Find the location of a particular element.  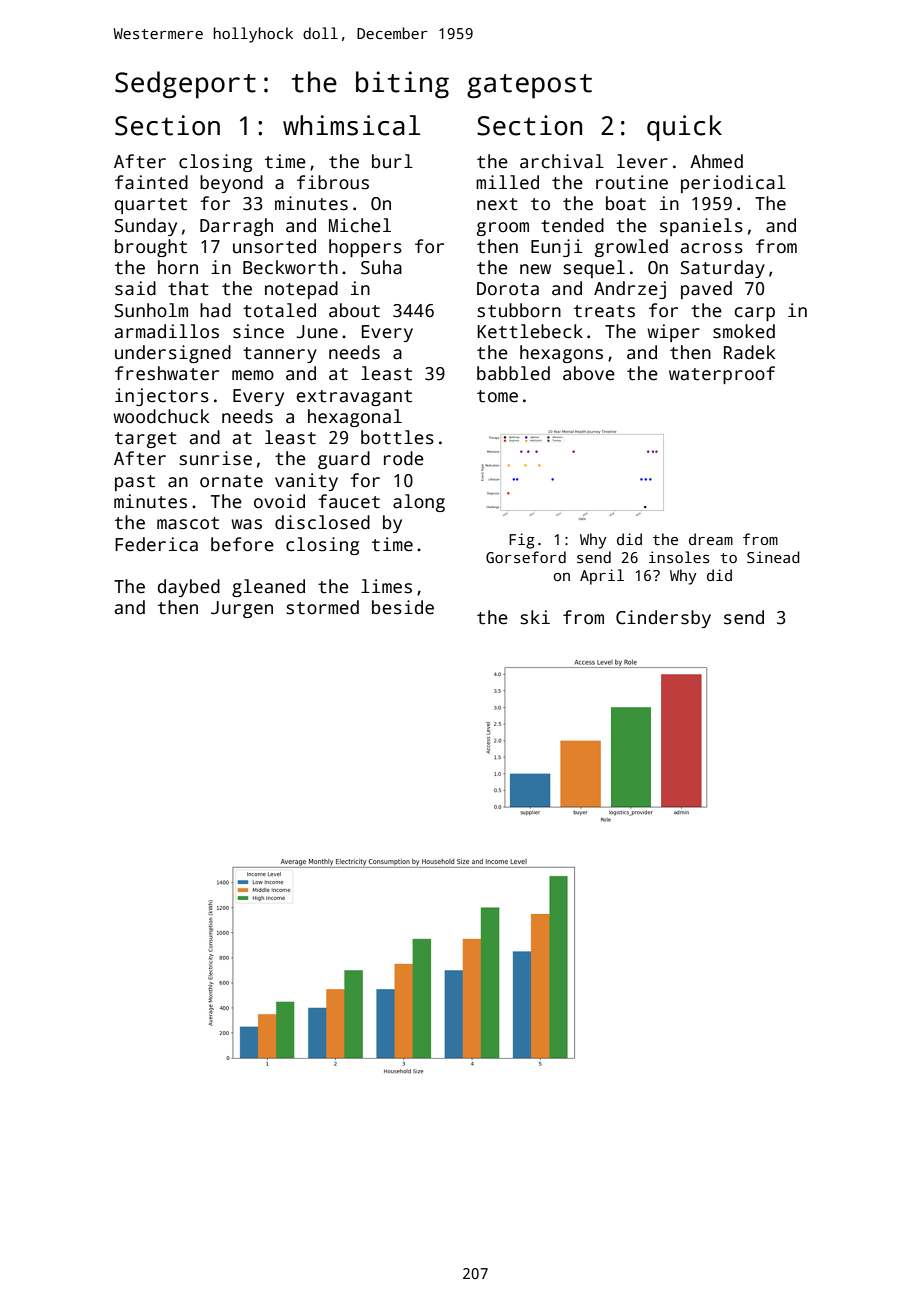

burl is located at coordinates (392, 161).
